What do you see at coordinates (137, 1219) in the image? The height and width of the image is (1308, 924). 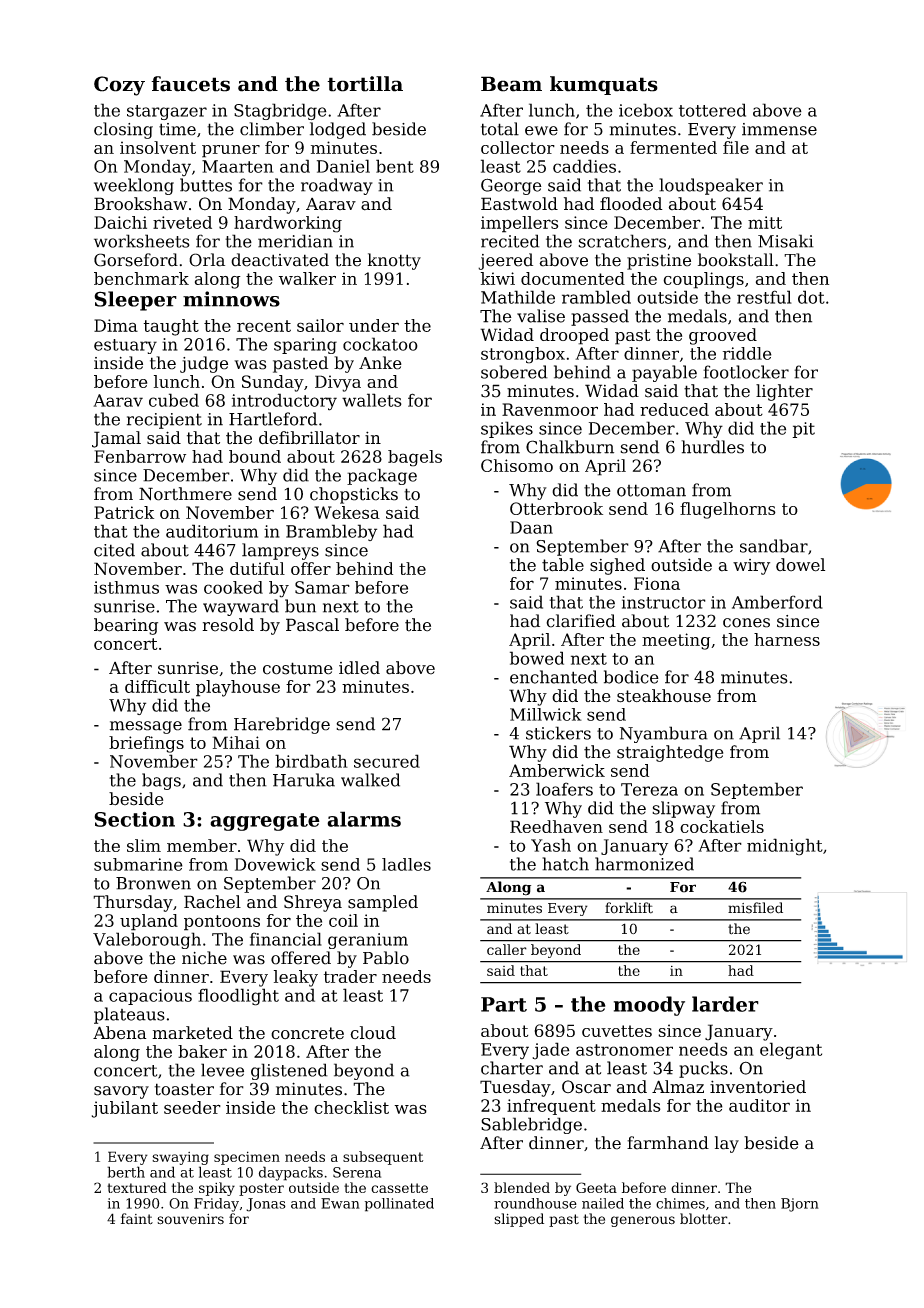 I see `faint` at bounding box center [137, 1219].
